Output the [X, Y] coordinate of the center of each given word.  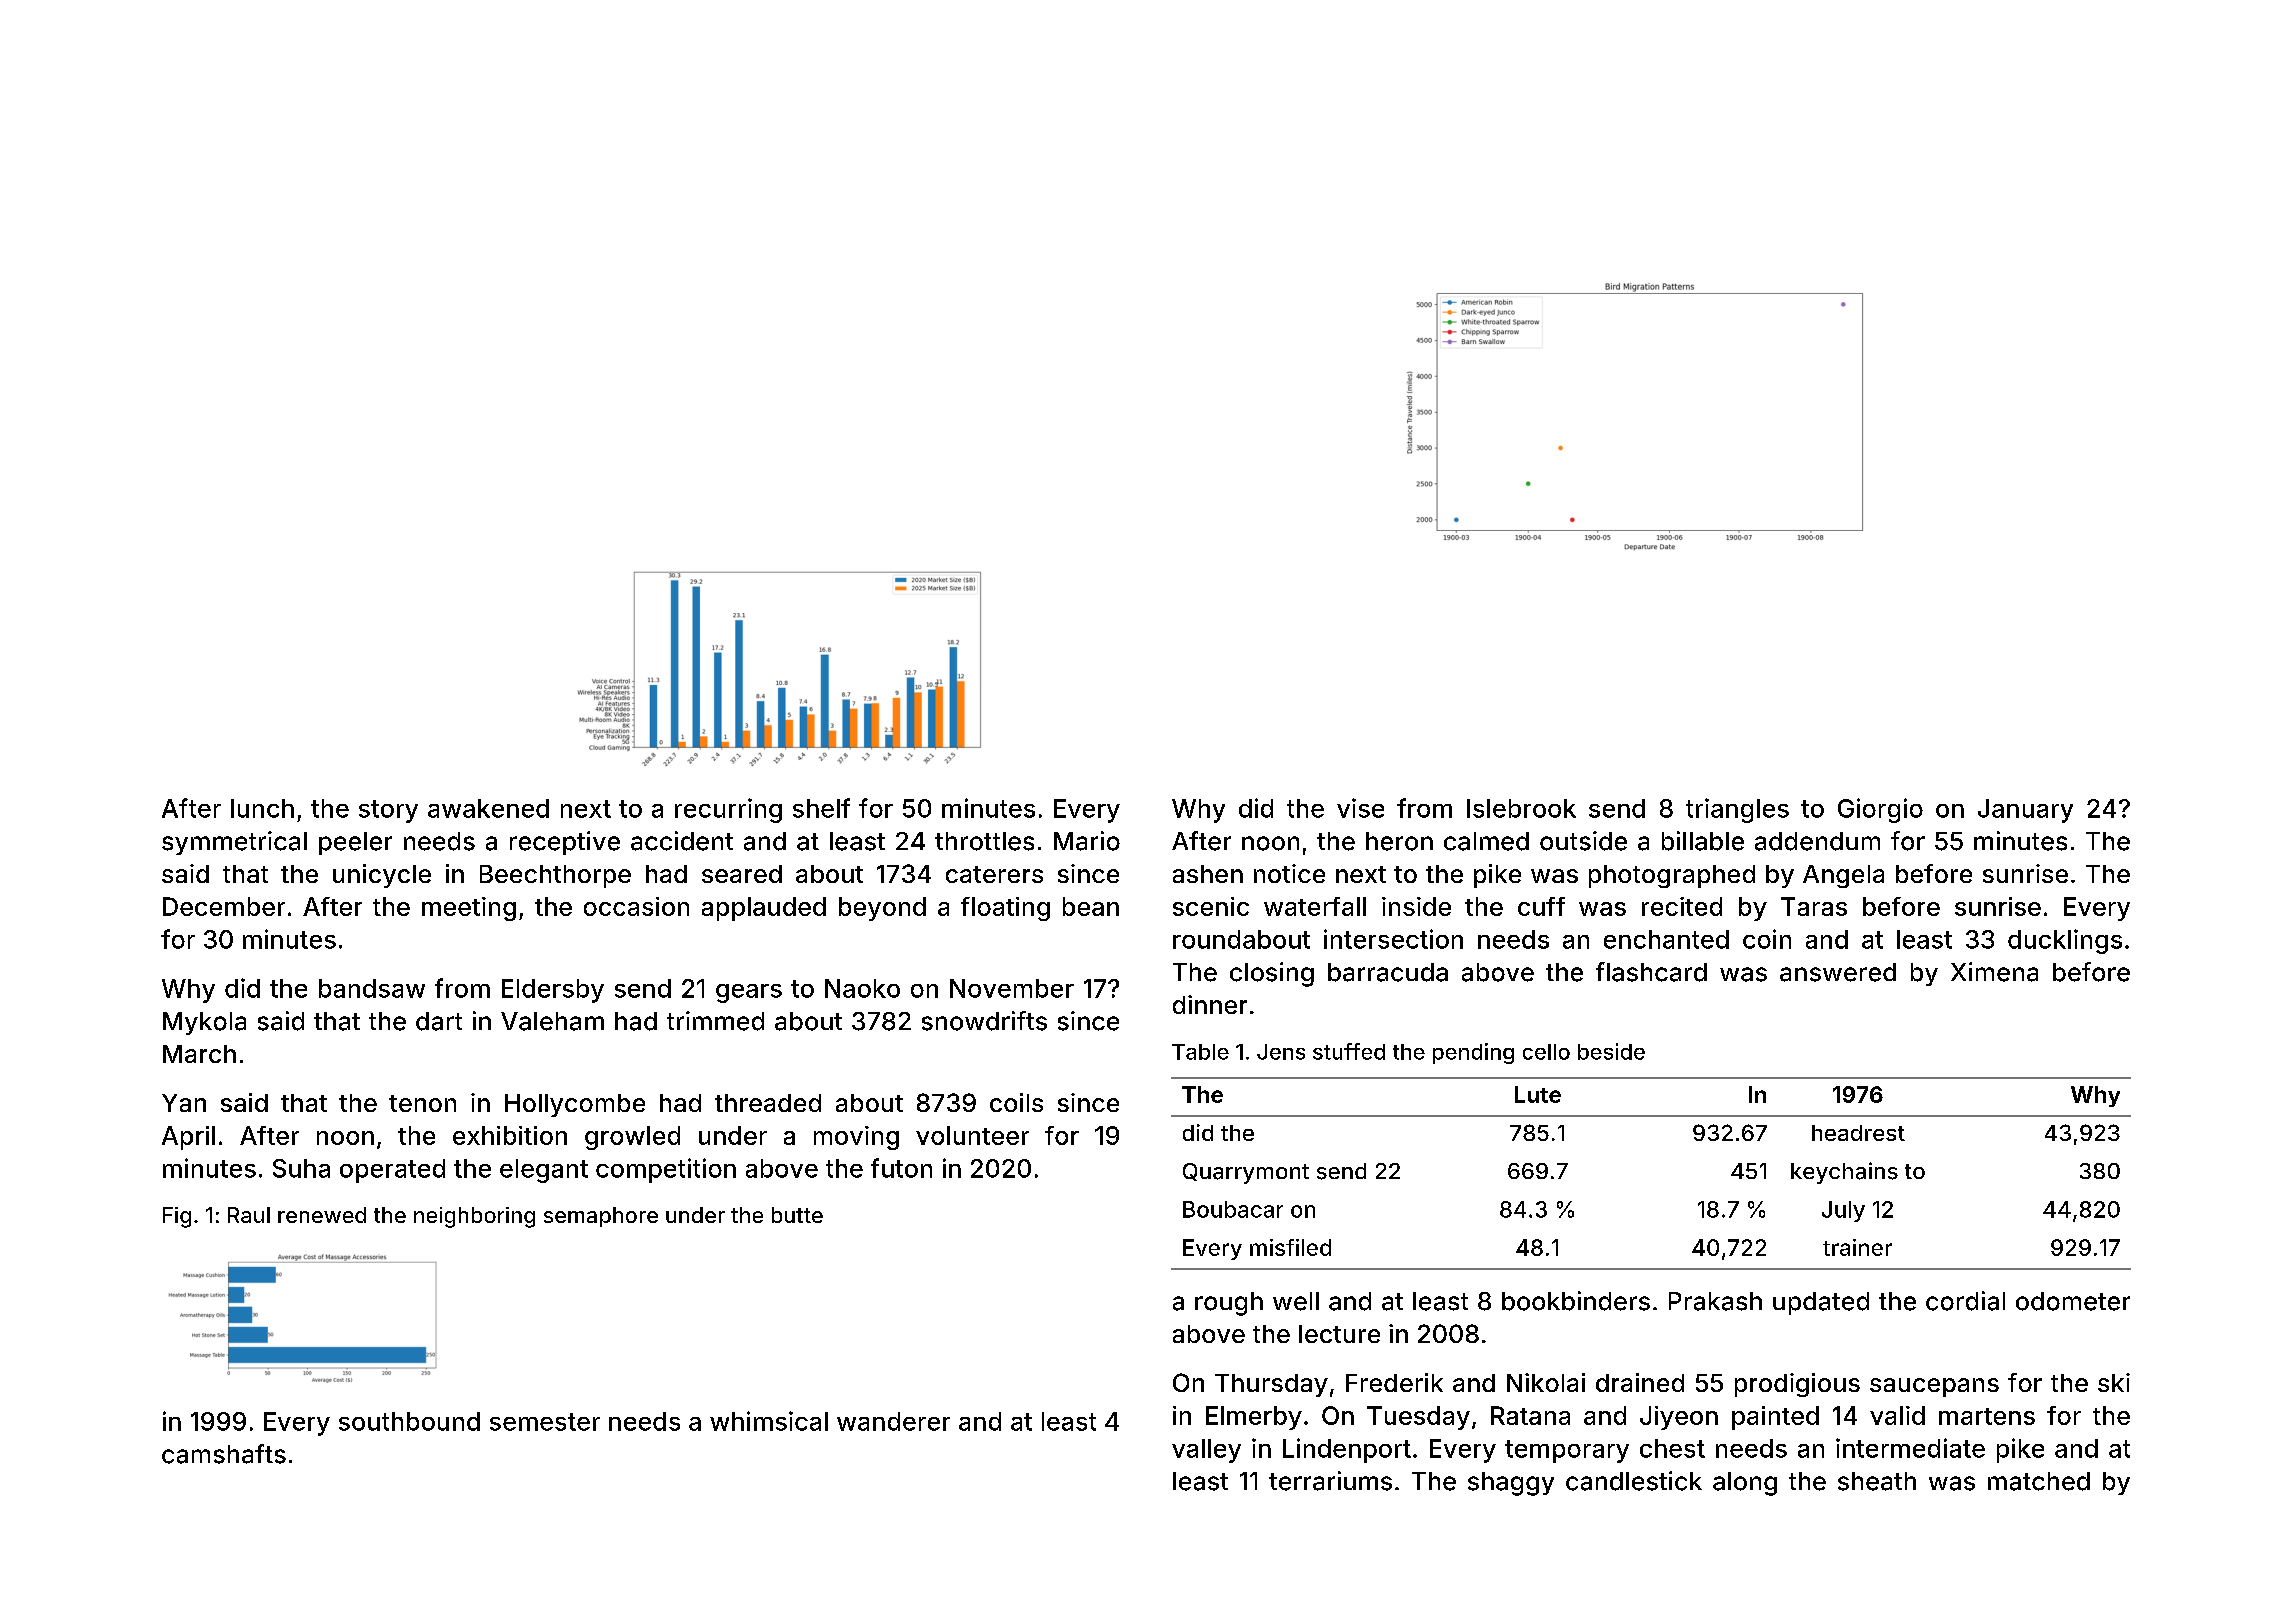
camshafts [224, 1454]
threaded [768, 1103]
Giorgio [1880, 810]
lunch [262, 808]
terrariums [1330, 1481]
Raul [249, 1215]
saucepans [1934, 1387]
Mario [1087, 841]
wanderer [893, 1421]
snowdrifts [984, 1021]
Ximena [1994, 972]
